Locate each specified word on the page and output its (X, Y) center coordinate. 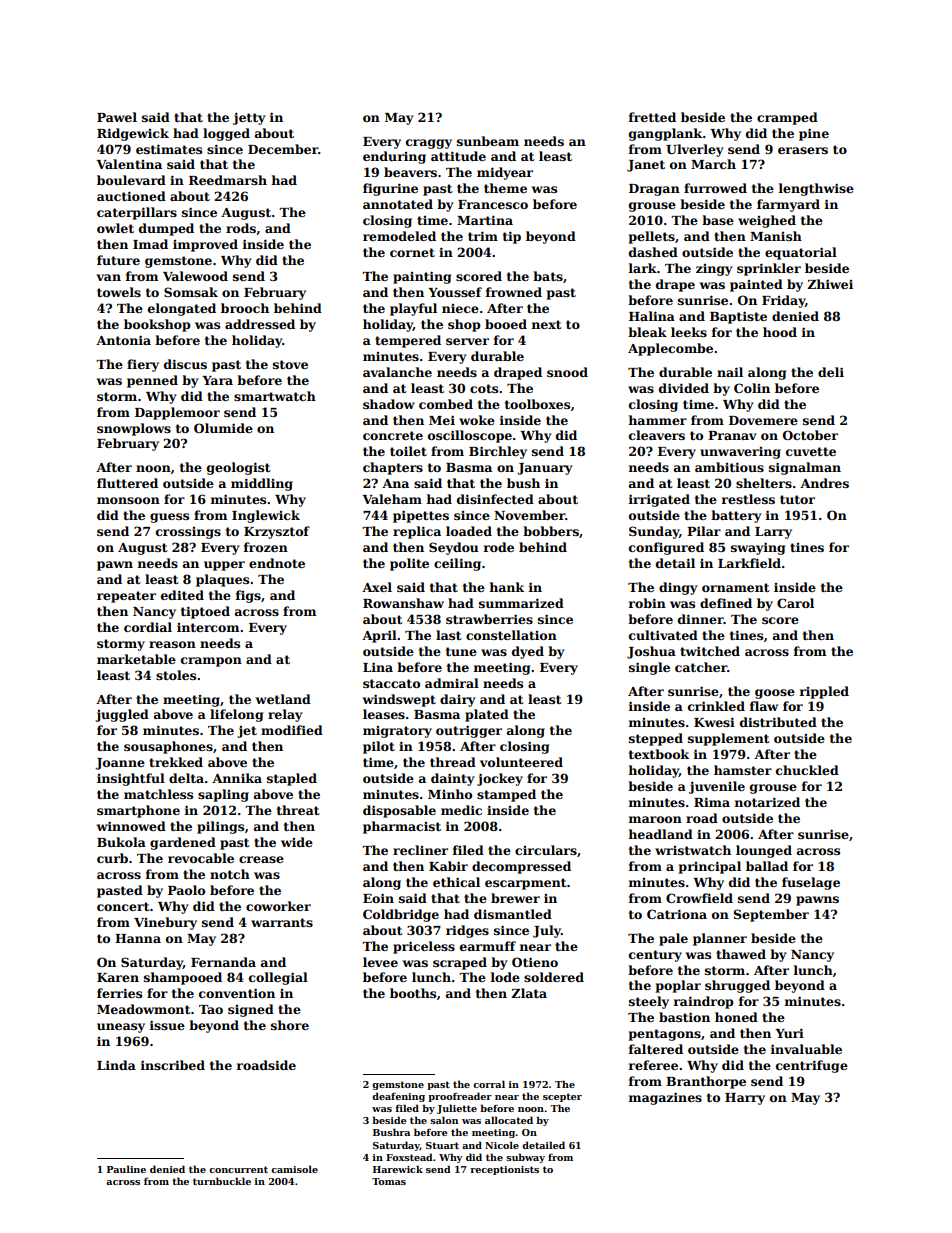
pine (814, 134)
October (810, 435)
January (545, 469)
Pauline (126, 1169)
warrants (282, 922)
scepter (562, 1097)
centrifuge (812, 1066)
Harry (745, 1099)
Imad (150, 244)
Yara (217, 380)
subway (525, 1158)
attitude (458, 156)
